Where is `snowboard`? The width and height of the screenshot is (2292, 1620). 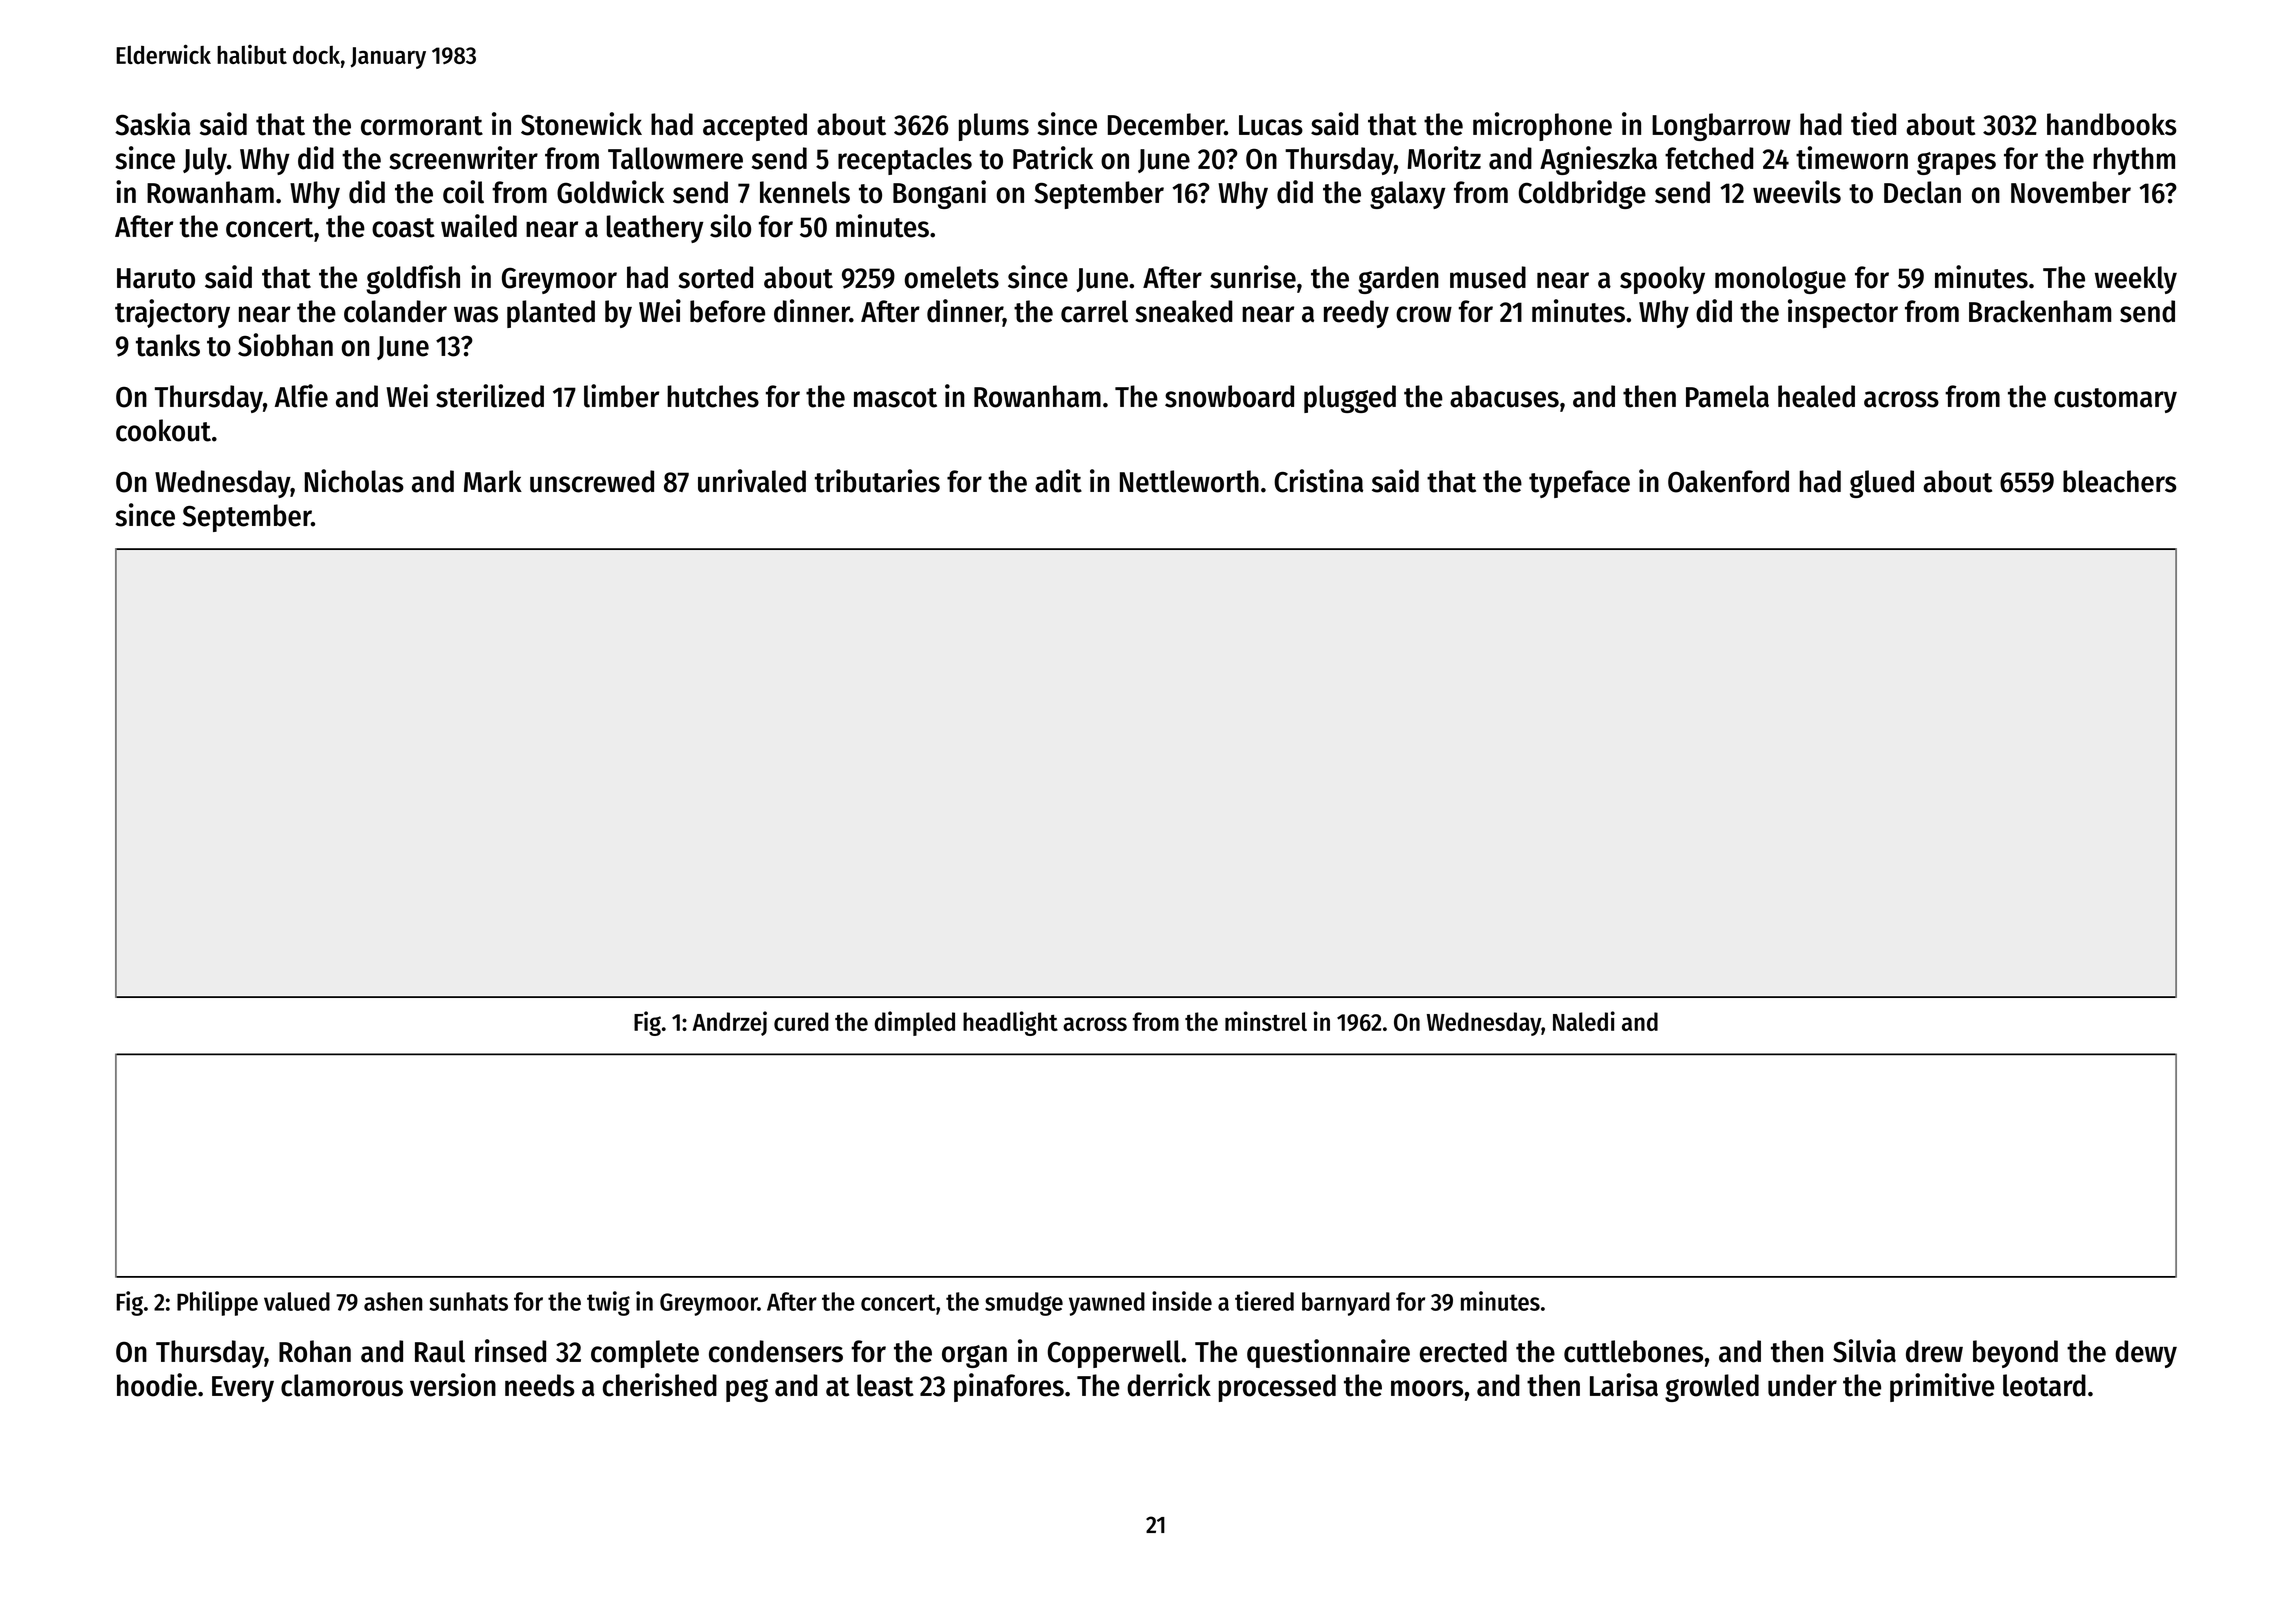 snowboard is located at coordinates (1229, 396).
